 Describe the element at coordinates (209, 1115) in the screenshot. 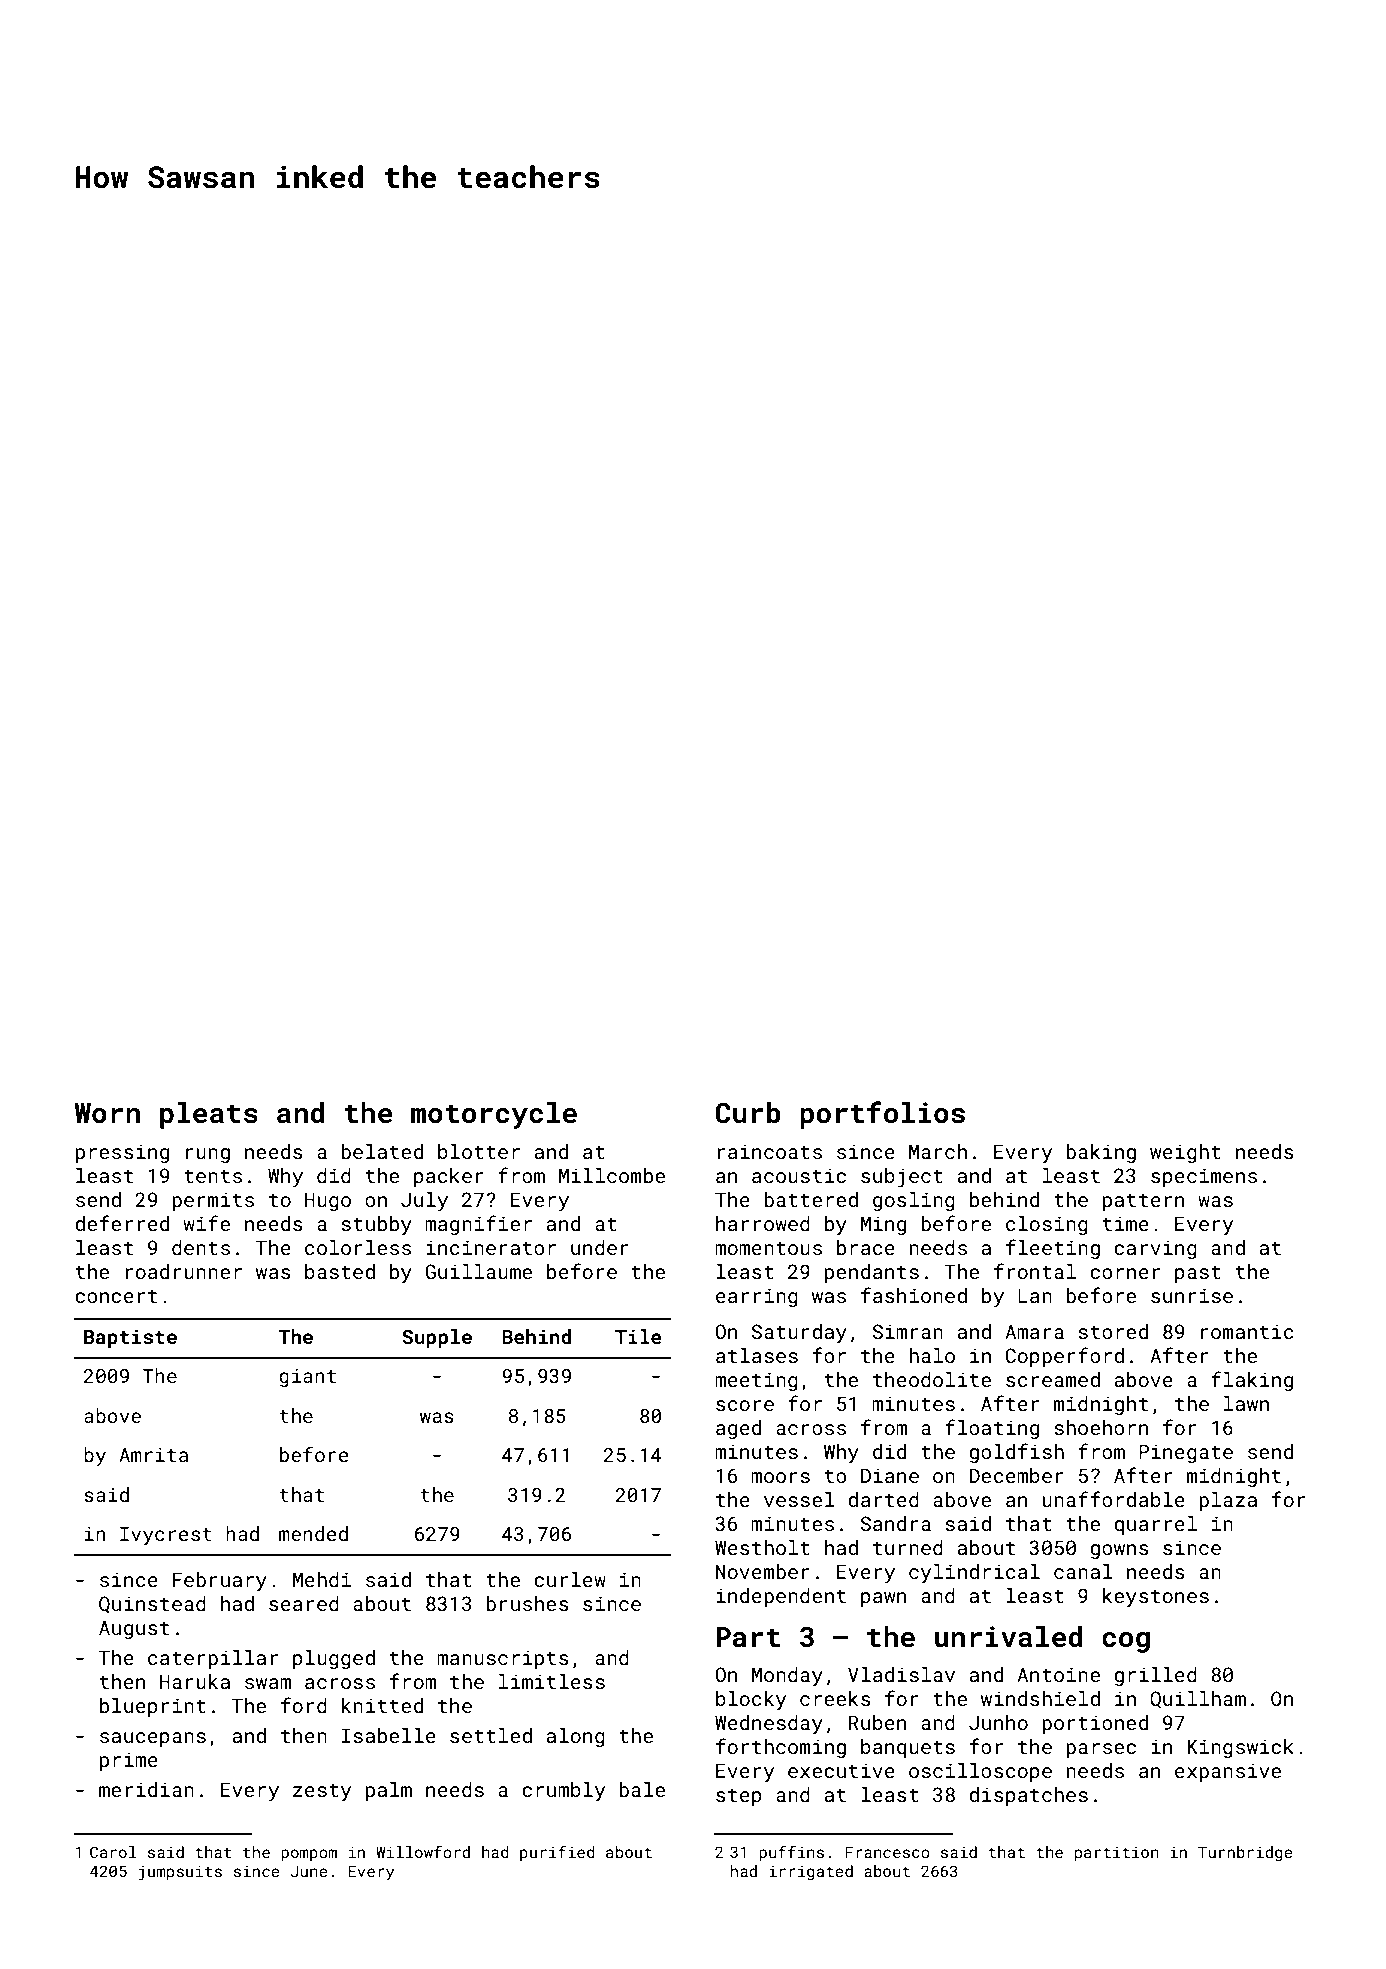

I see `pleats` at that location.
